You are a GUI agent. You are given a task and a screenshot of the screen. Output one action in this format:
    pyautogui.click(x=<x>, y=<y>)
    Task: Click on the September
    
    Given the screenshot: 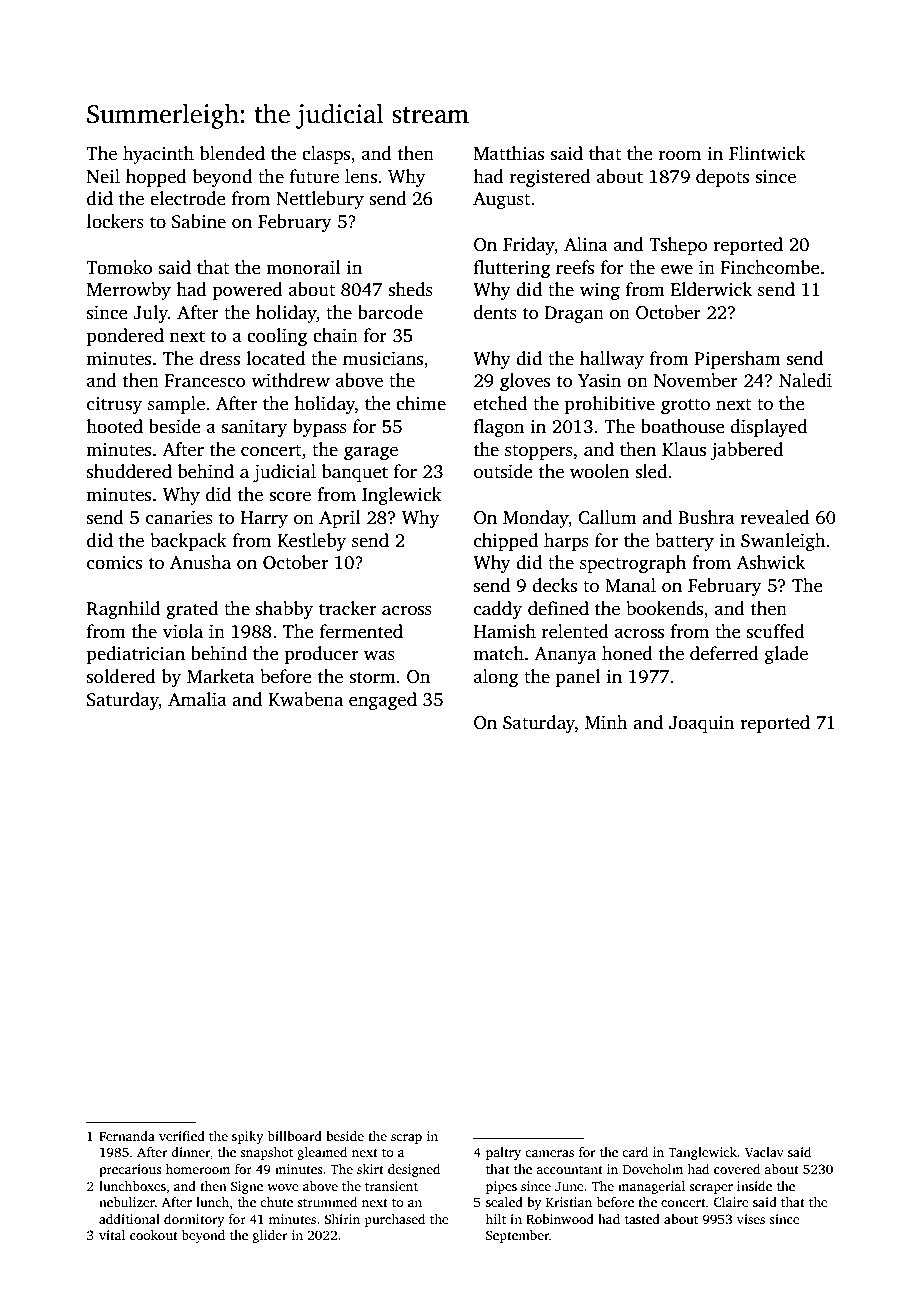 What is the action you would take?
    pyautogui.click(x=517, y=1236)
